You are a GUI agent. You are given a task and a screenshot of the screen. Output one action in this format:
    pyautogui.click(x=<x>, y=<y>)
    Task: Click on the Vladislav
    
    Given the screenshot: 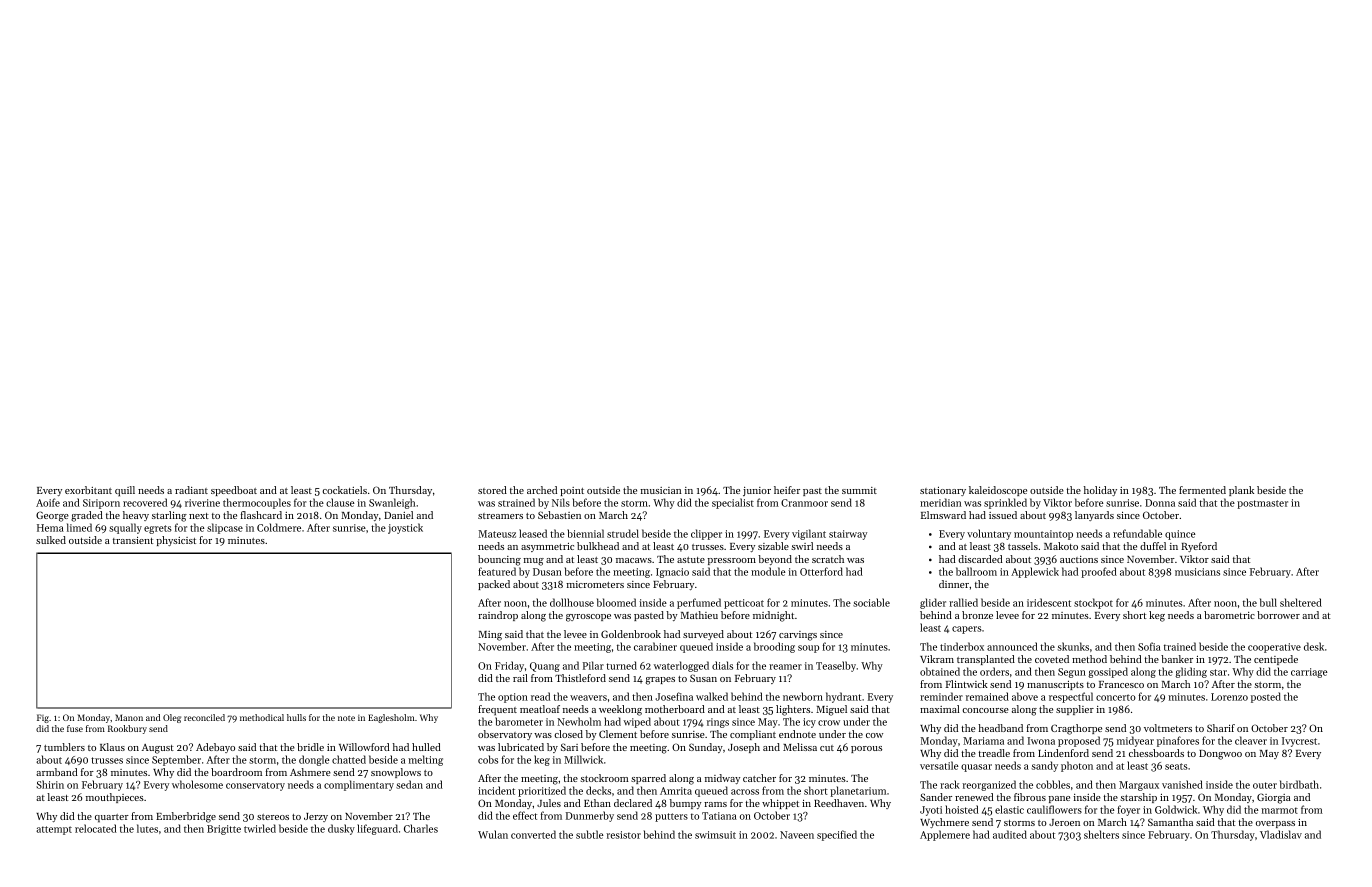 What is the action you would take?
    pyautogui.click(x=1281, y=834)
